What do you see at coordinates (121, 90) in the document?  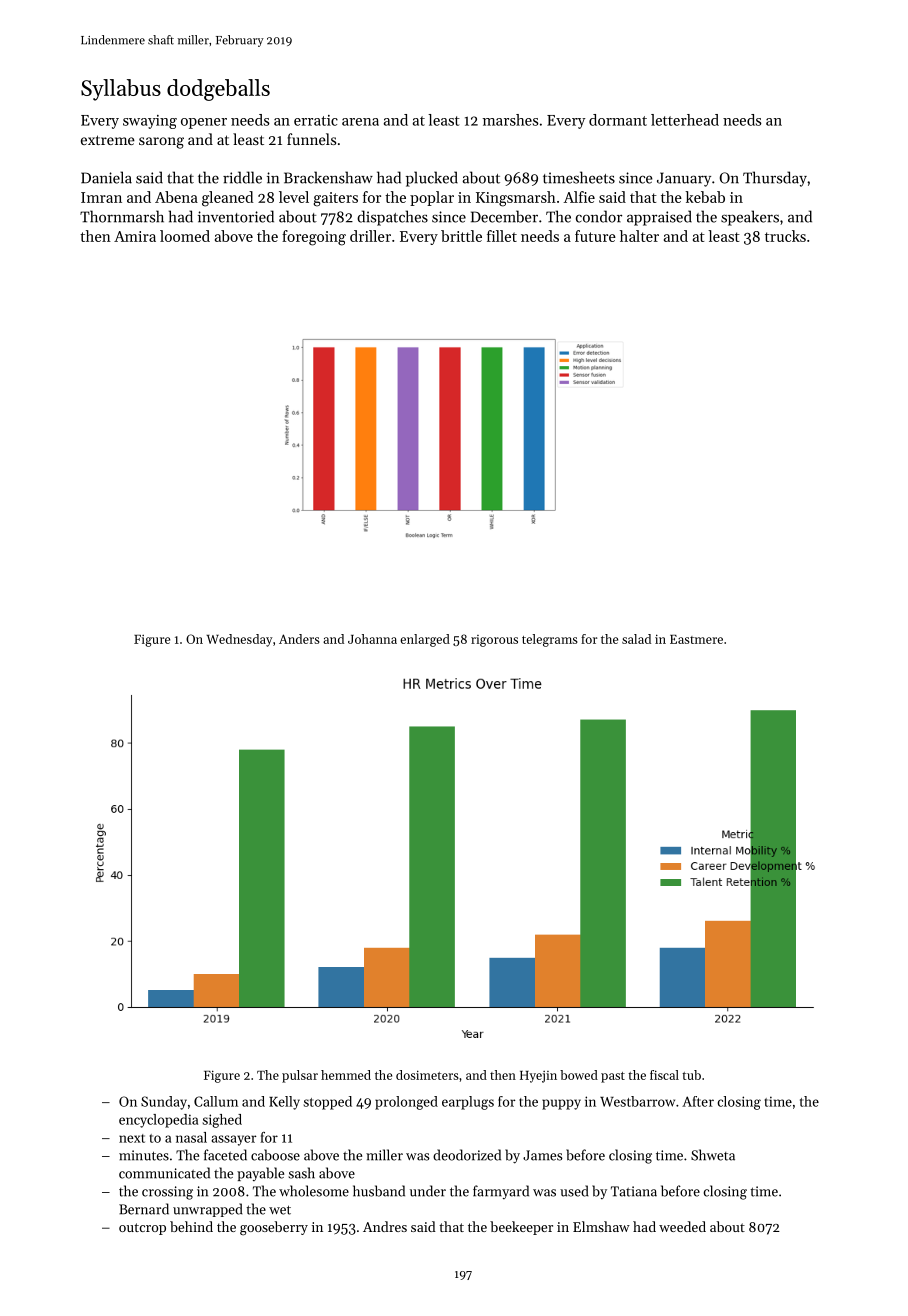 I see `Syllabus` at bounding box center [121, 90].
